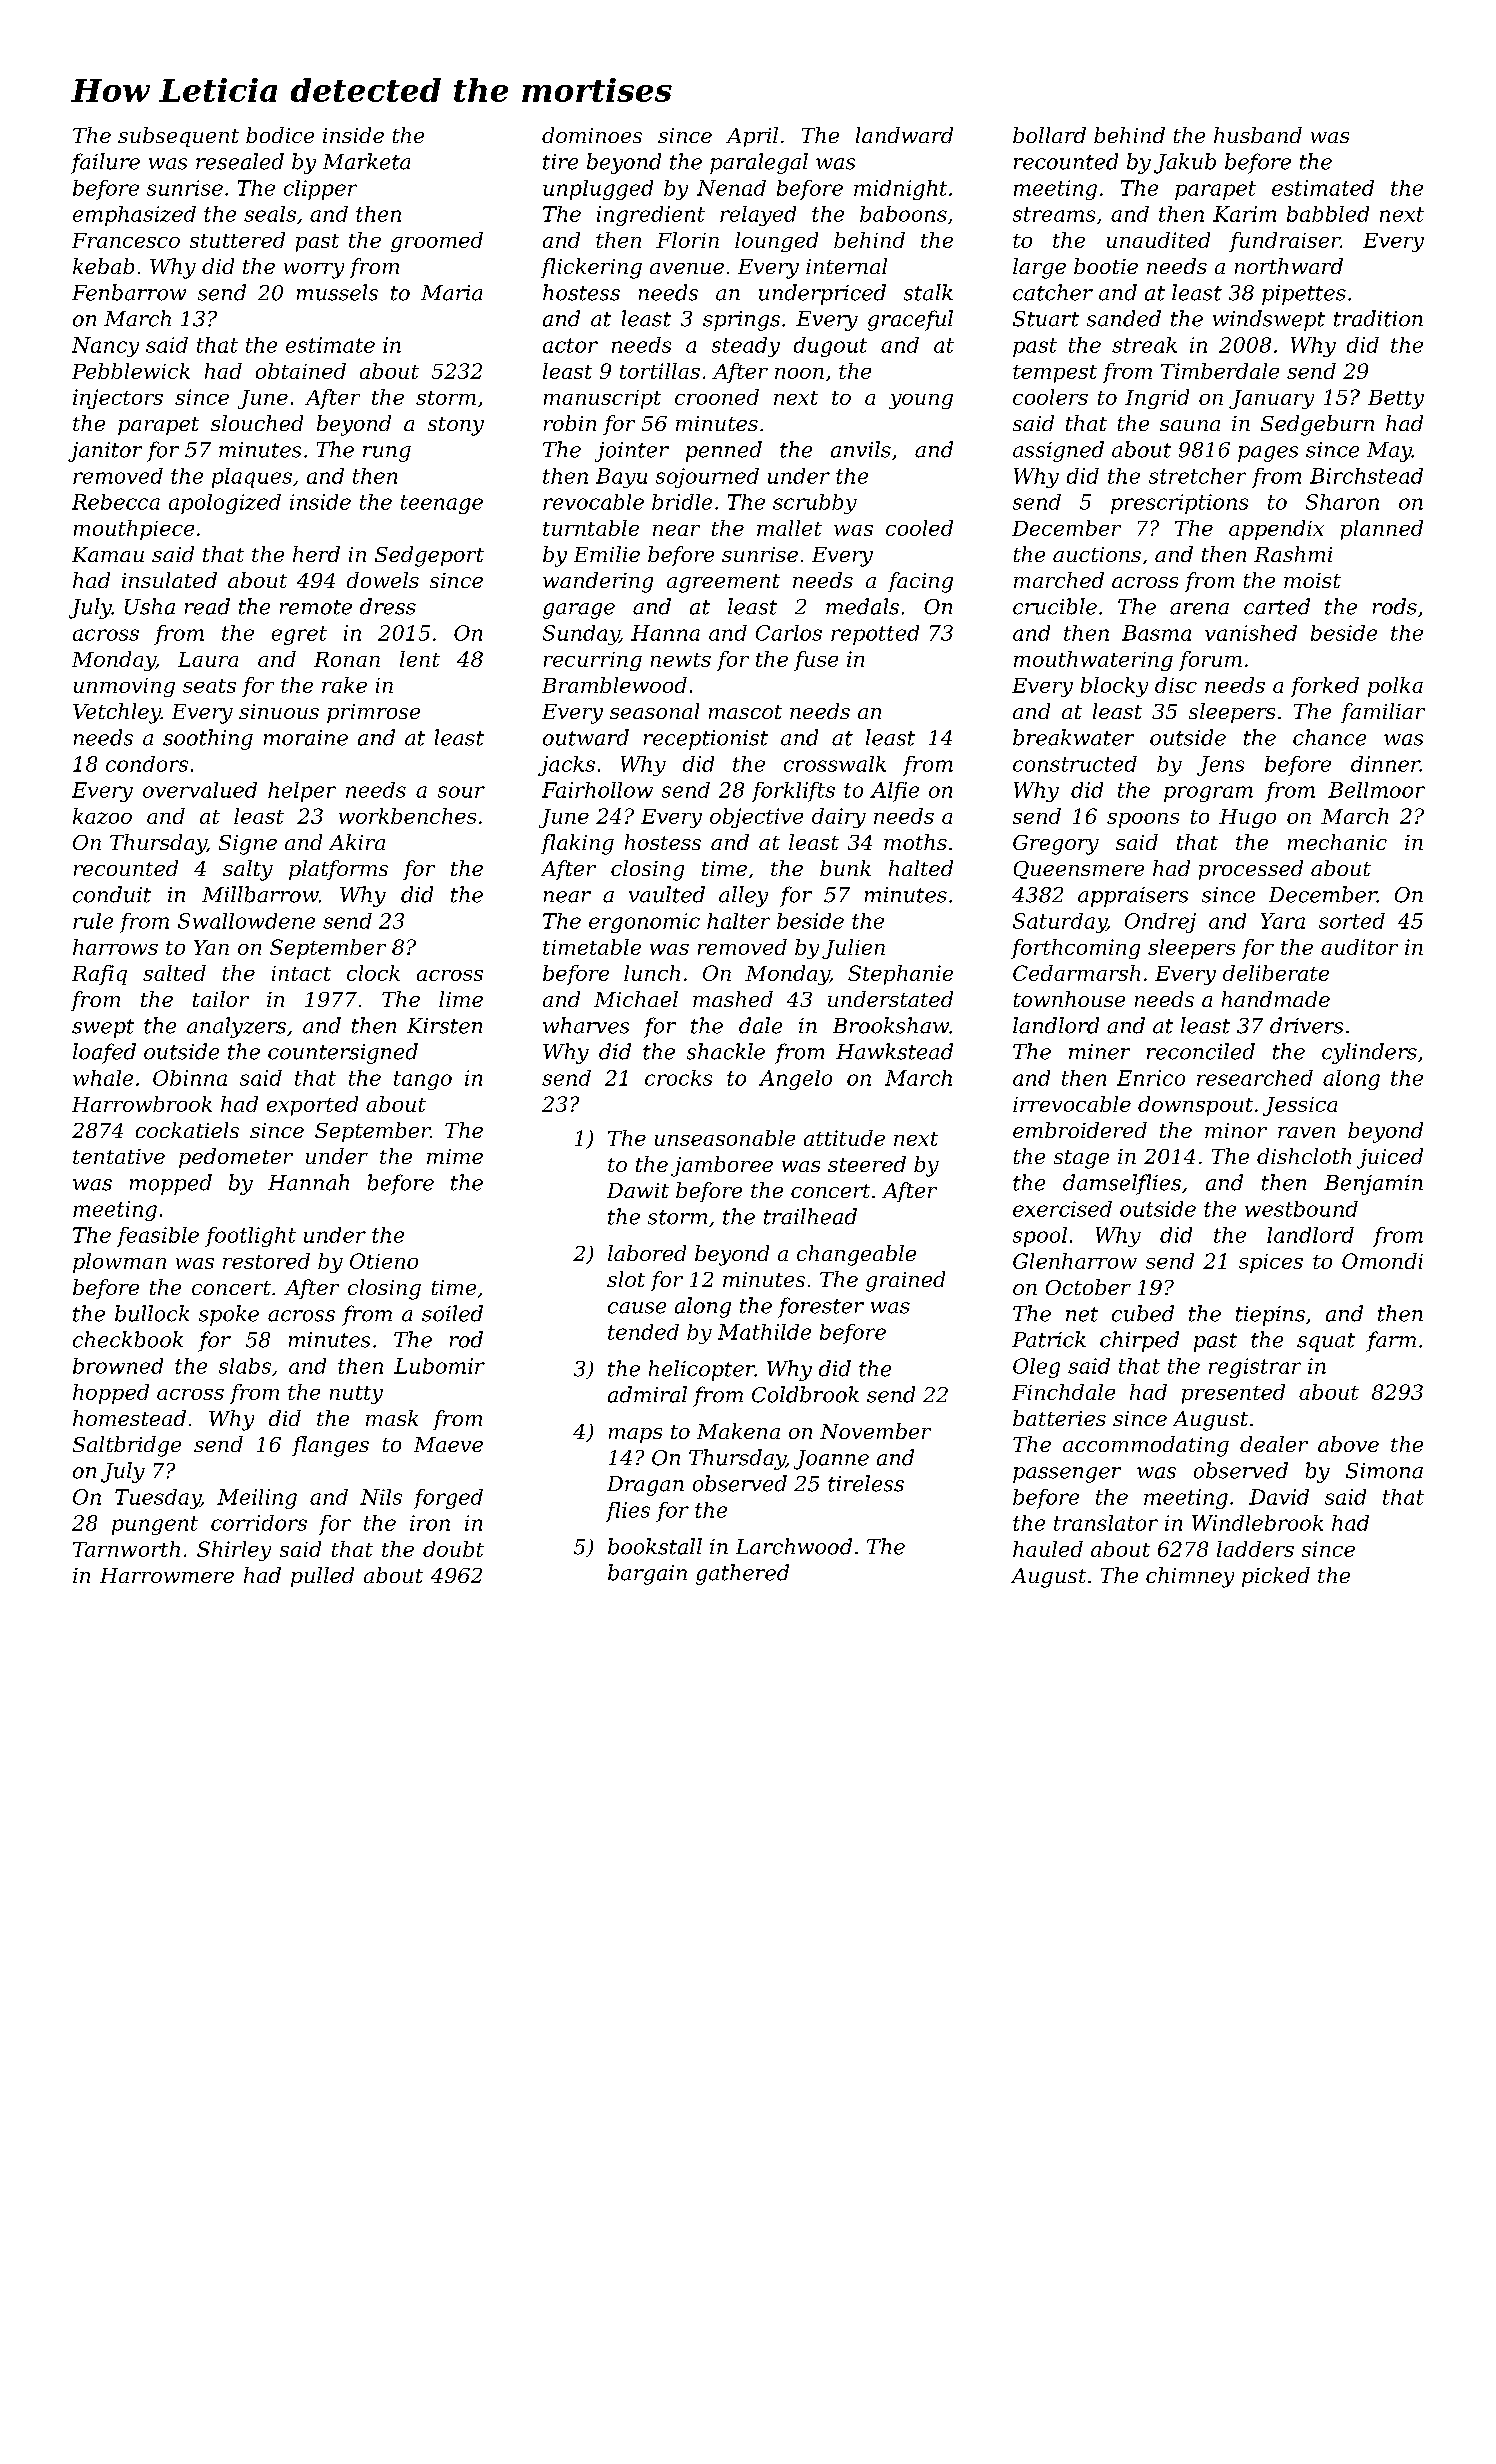 This screenshot has width=1496, height=2464. Describe the element at coordinates (257, 1499) in the screenshot. I see `Meiling` at that location.
